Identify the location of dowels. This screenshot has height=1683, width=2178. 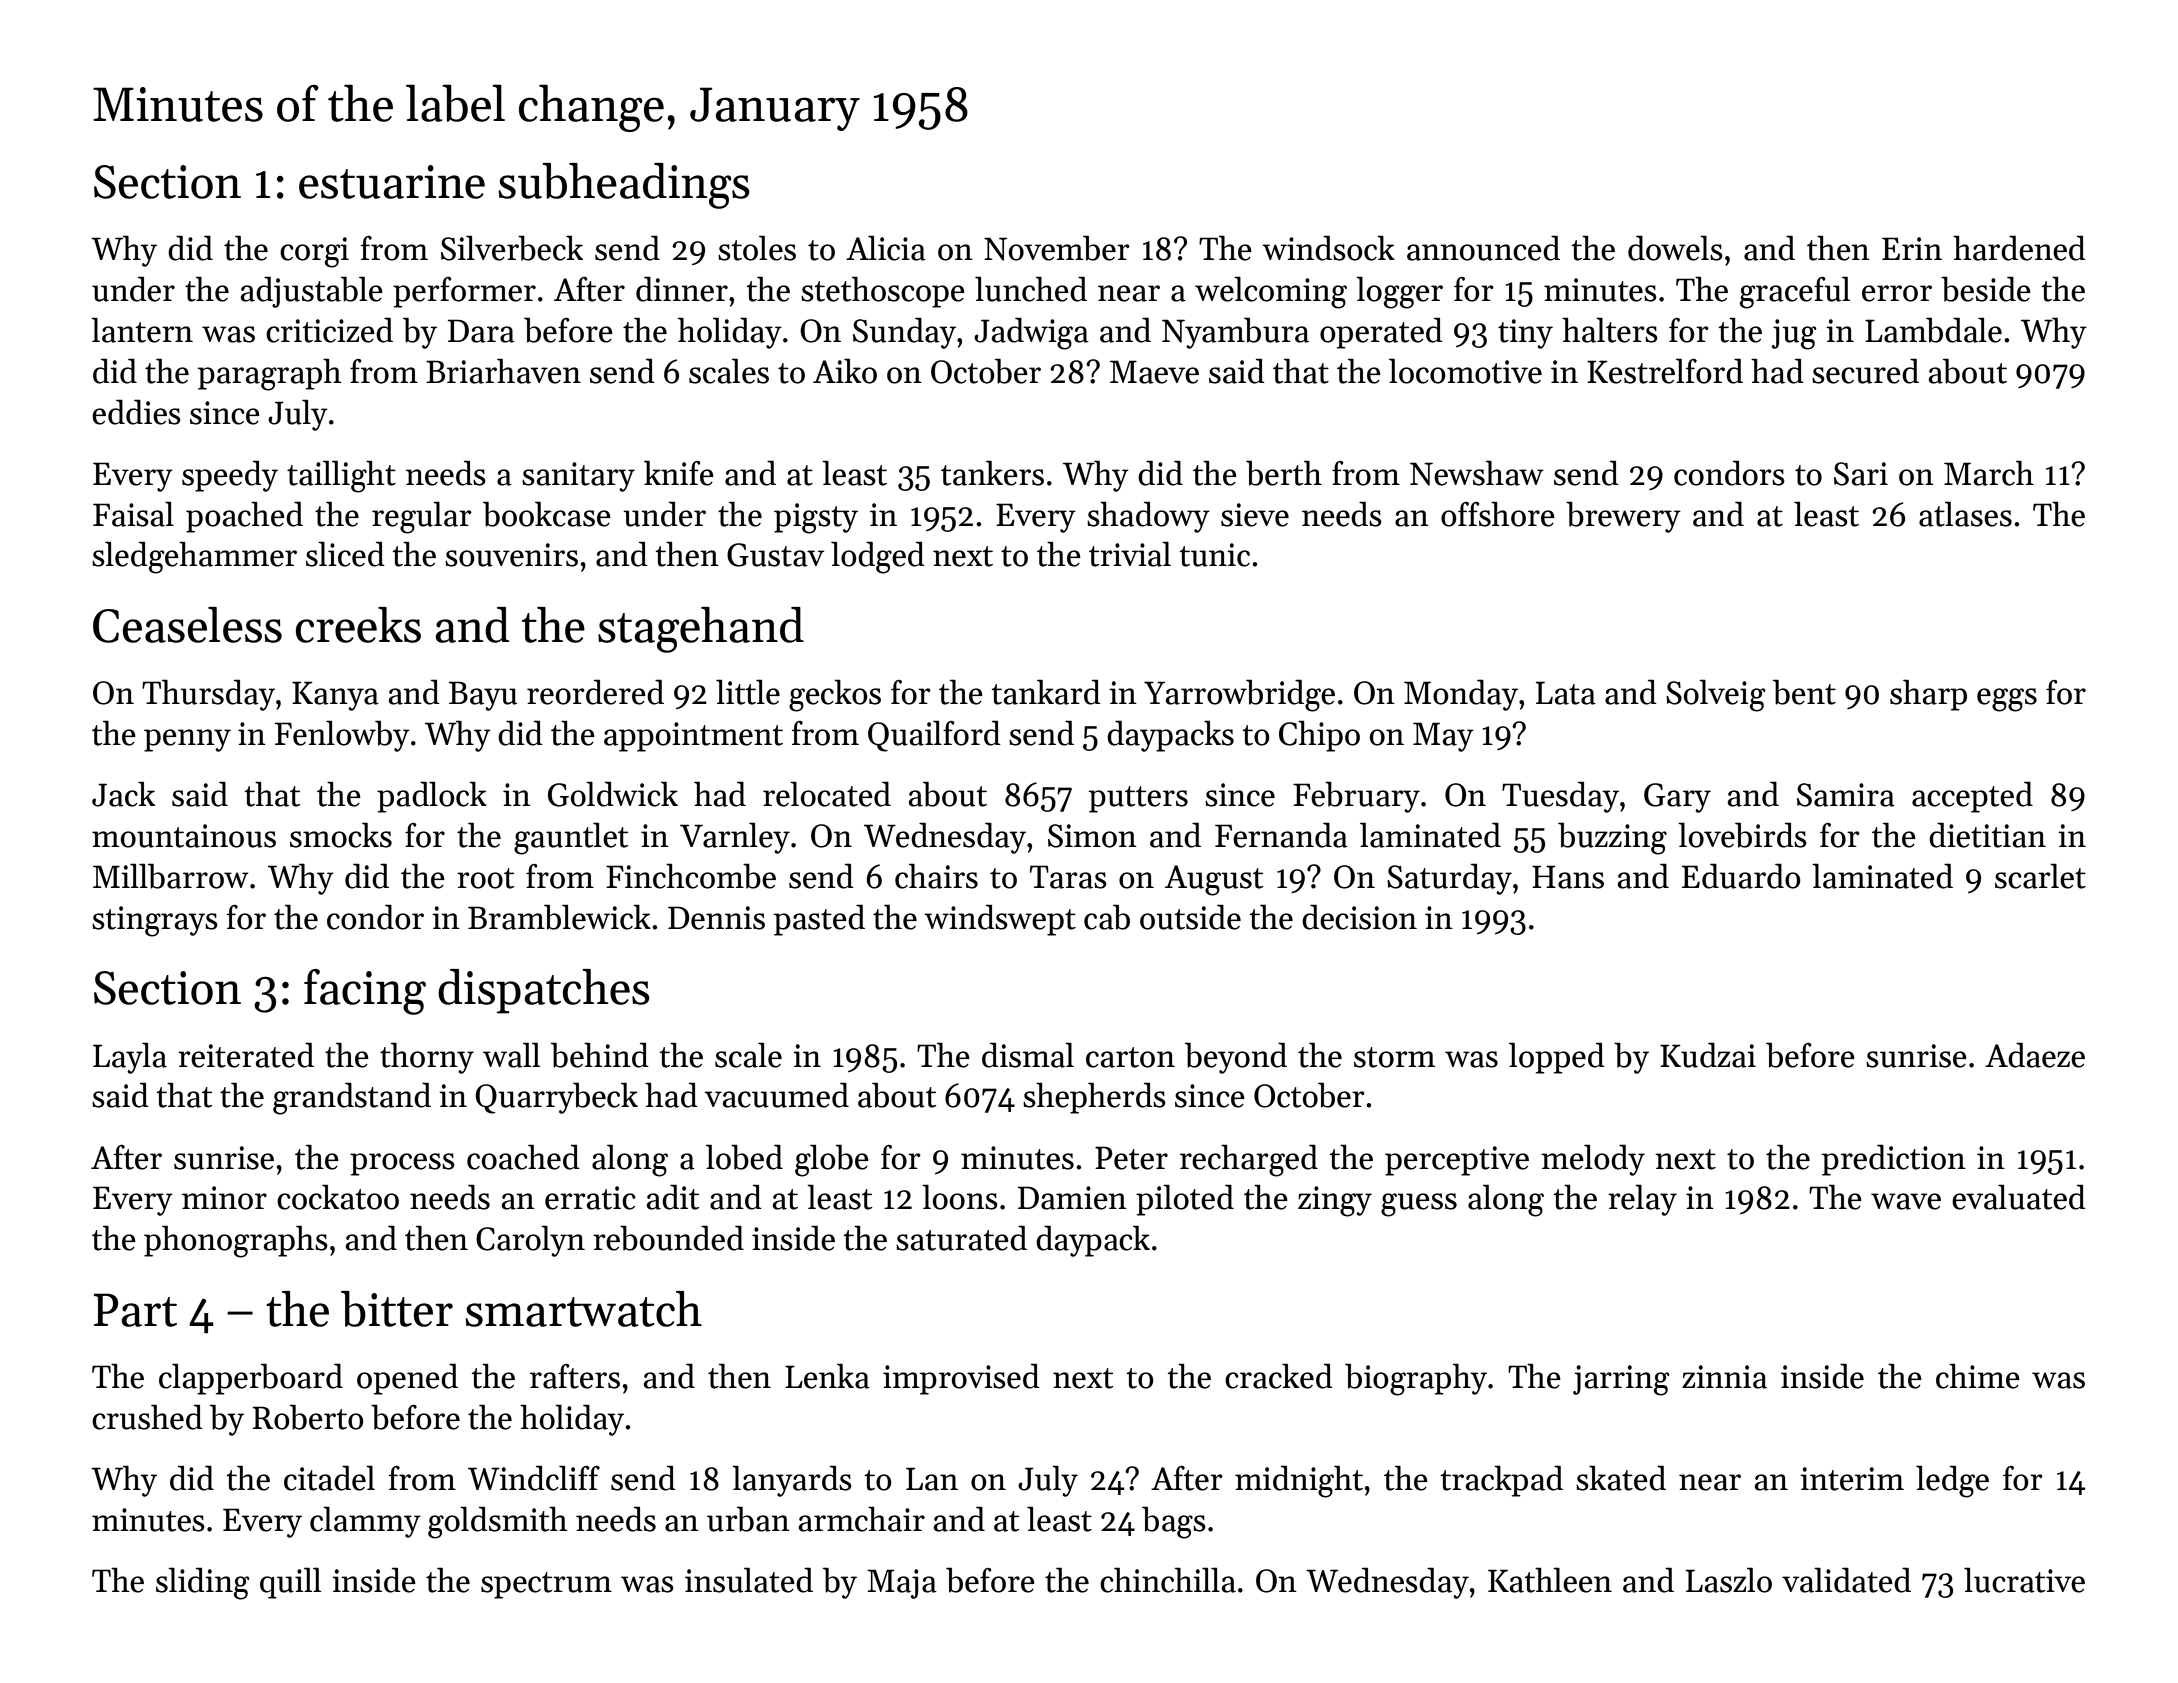
(1675, 248).
